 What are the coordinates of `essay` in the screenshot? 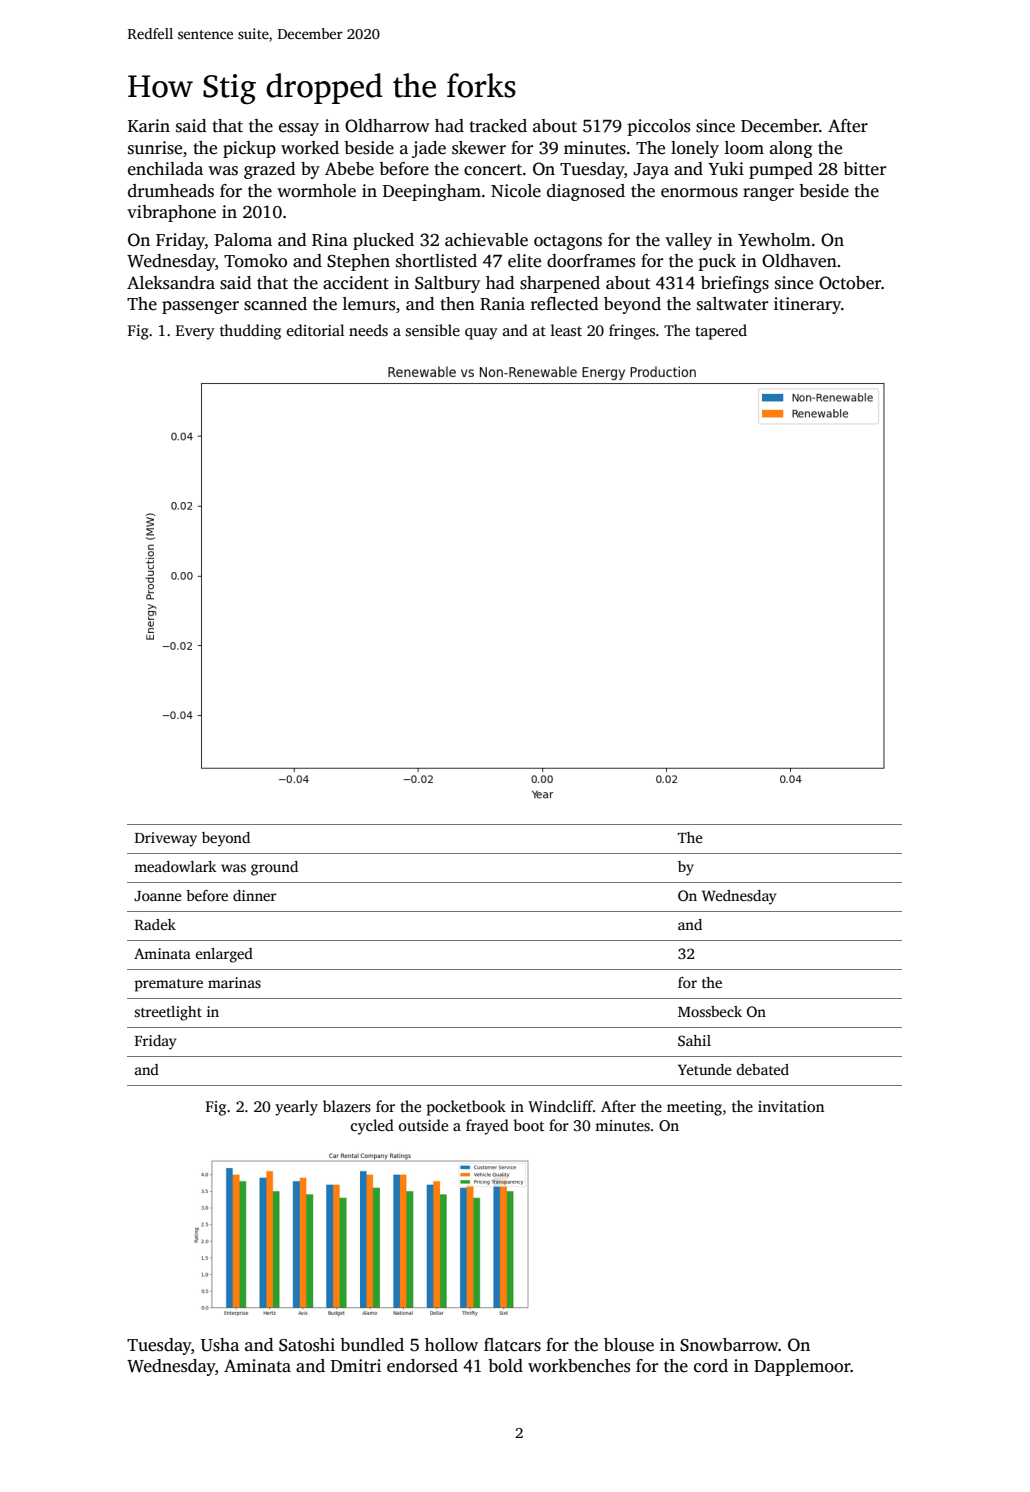 It's located at (299, 129).
